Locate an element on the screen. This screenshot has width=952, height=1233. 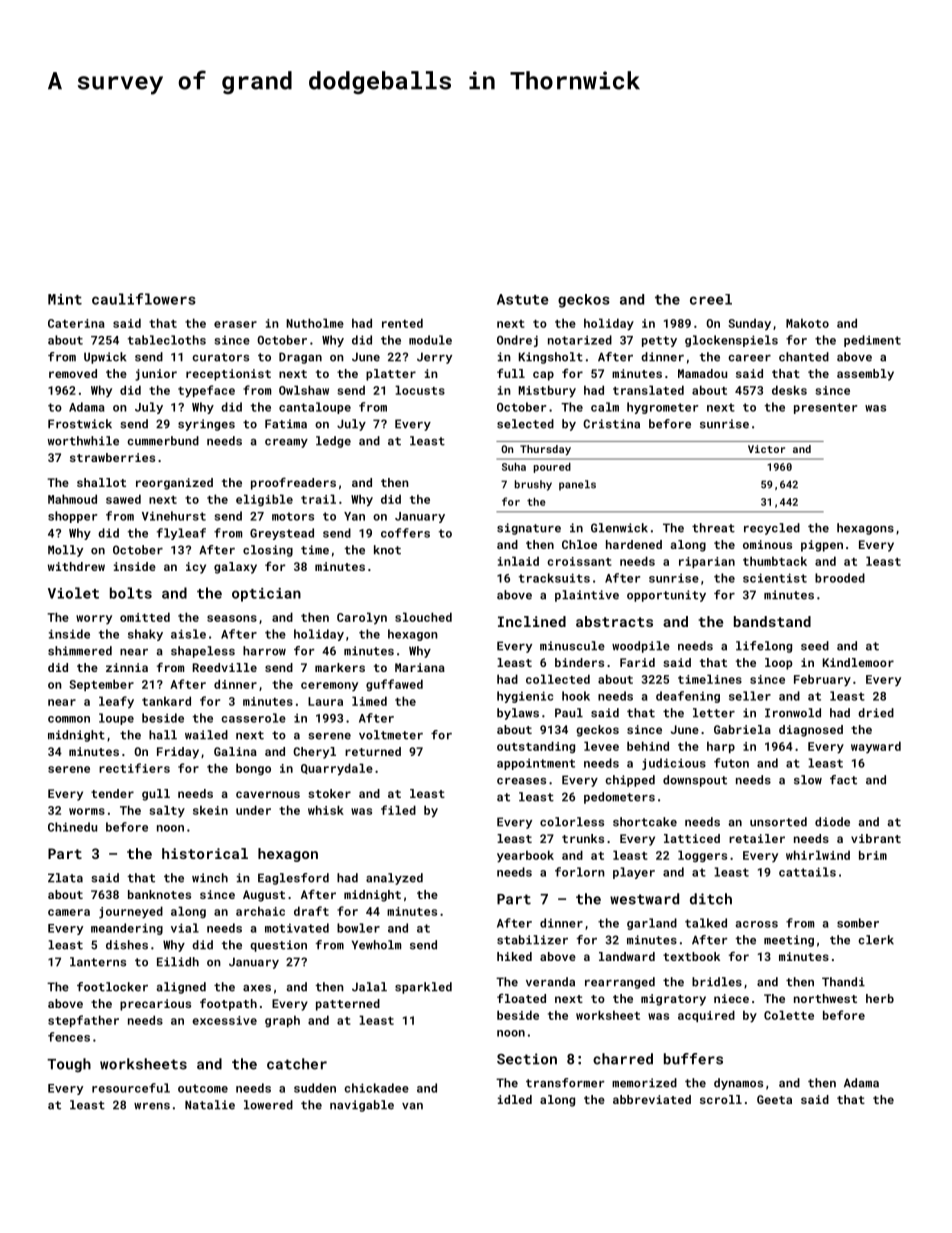
Nutholme is located at coordinates (315, 323).
